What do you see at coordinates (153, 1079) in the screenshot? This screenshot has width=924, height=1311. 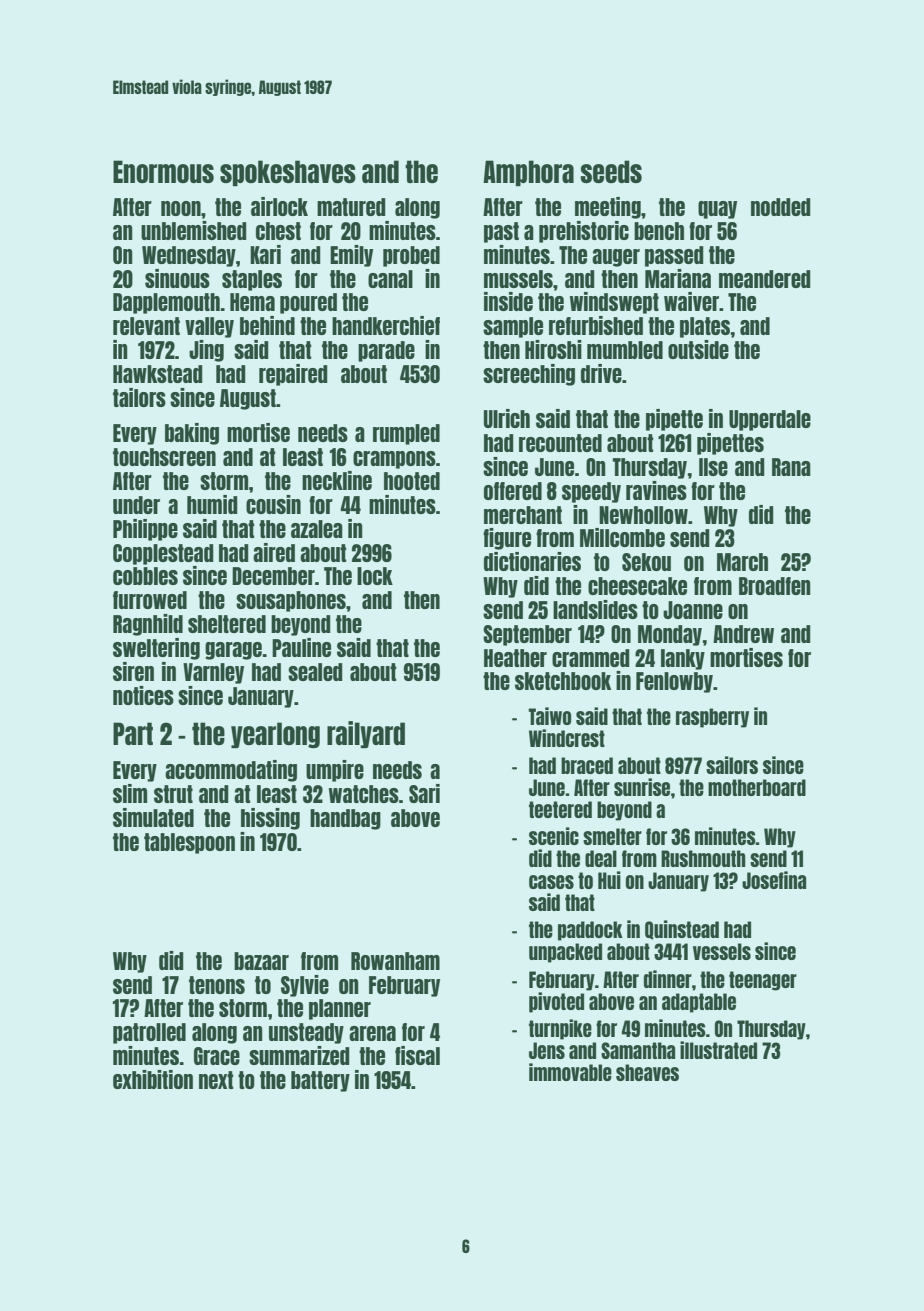 I see `exhibition` at bounding box center [153, 1079].
